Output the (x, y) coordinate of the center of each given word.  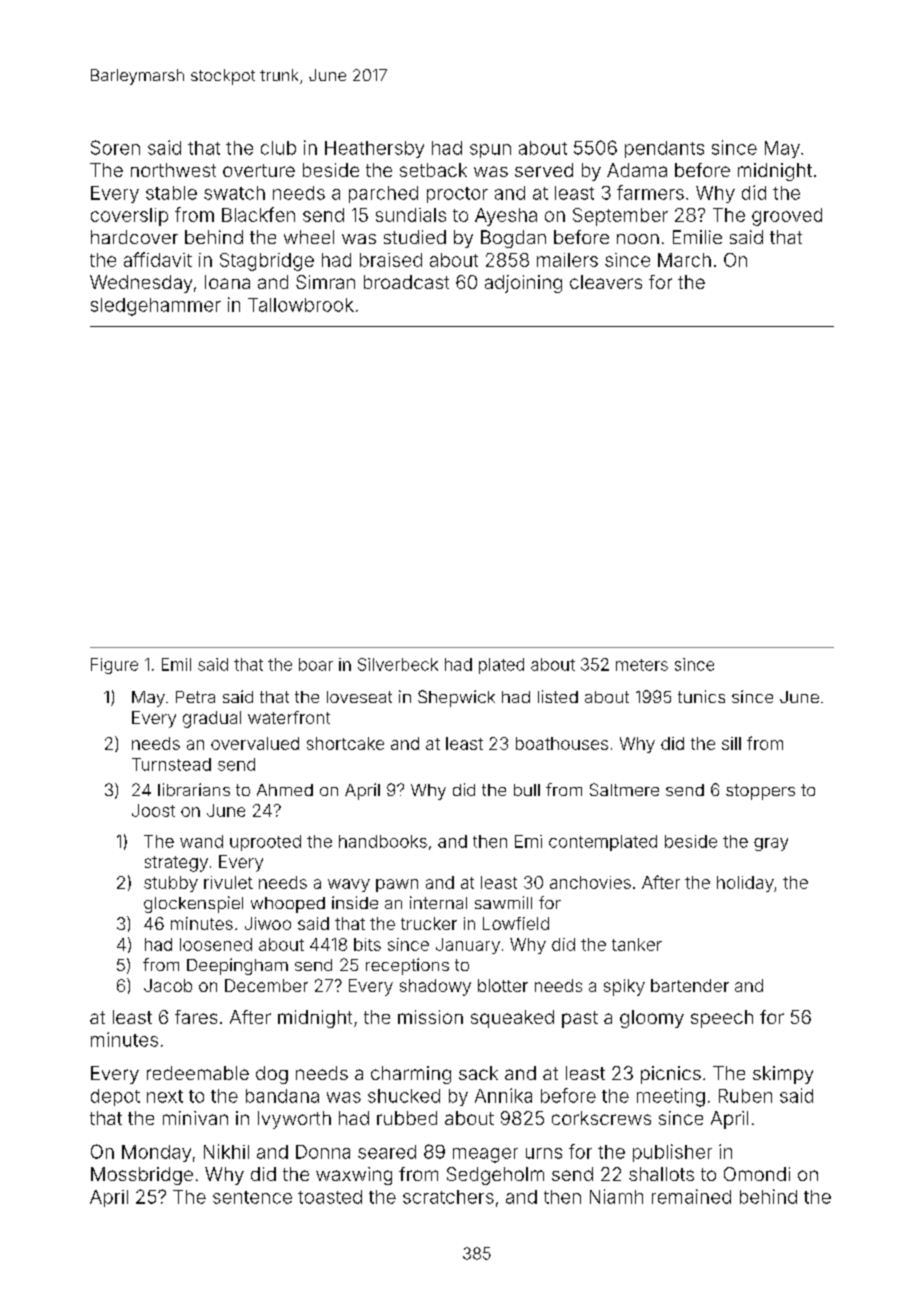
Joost (153, 810)
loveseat (359, 697)
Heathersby (374, 149)
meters (642, 665)
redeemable (198, 1073)
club (278, 148)
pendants (664, 149)
